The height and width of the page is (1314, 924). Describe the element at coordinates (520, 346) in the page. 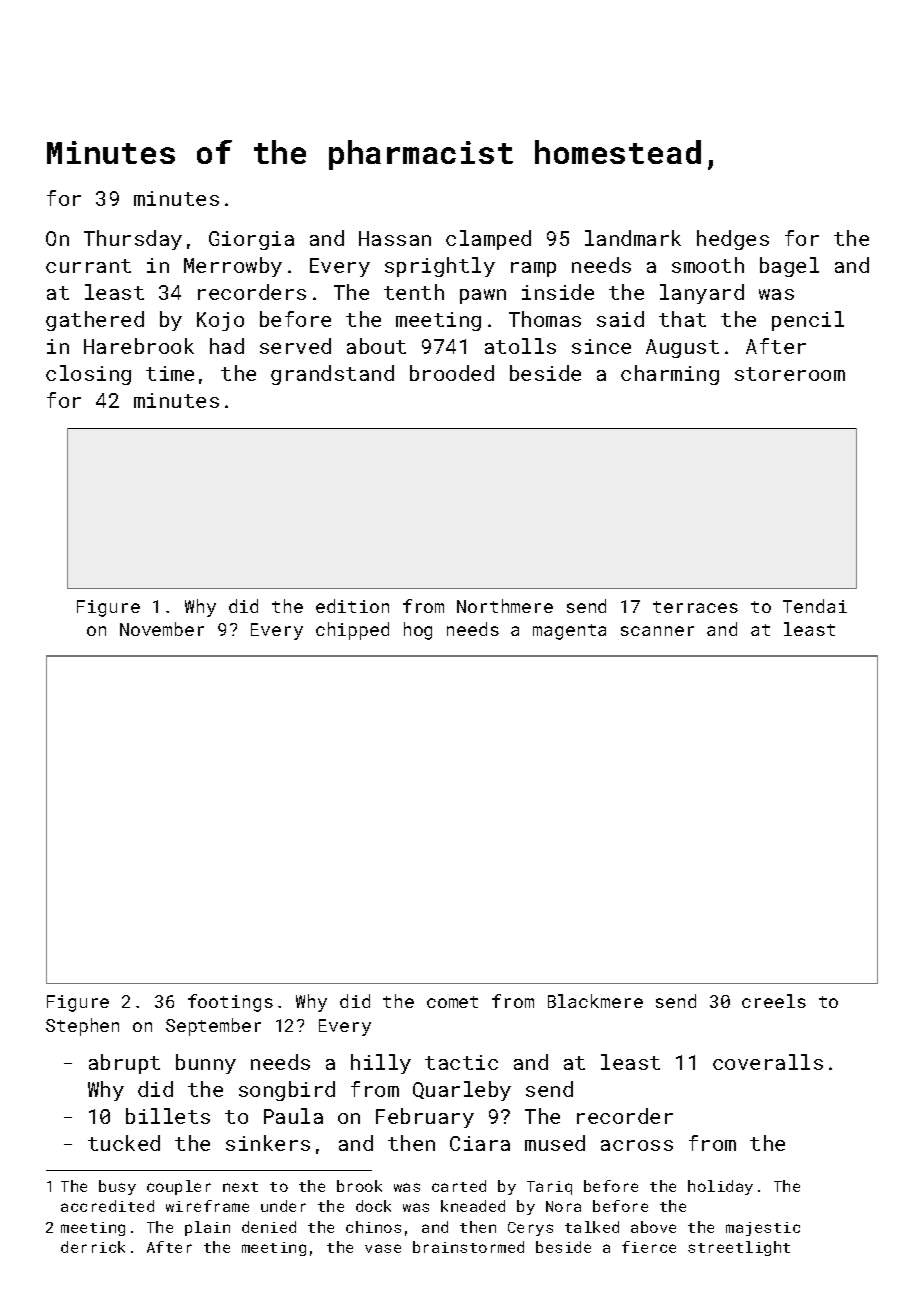

I see `atolls` at that location.
